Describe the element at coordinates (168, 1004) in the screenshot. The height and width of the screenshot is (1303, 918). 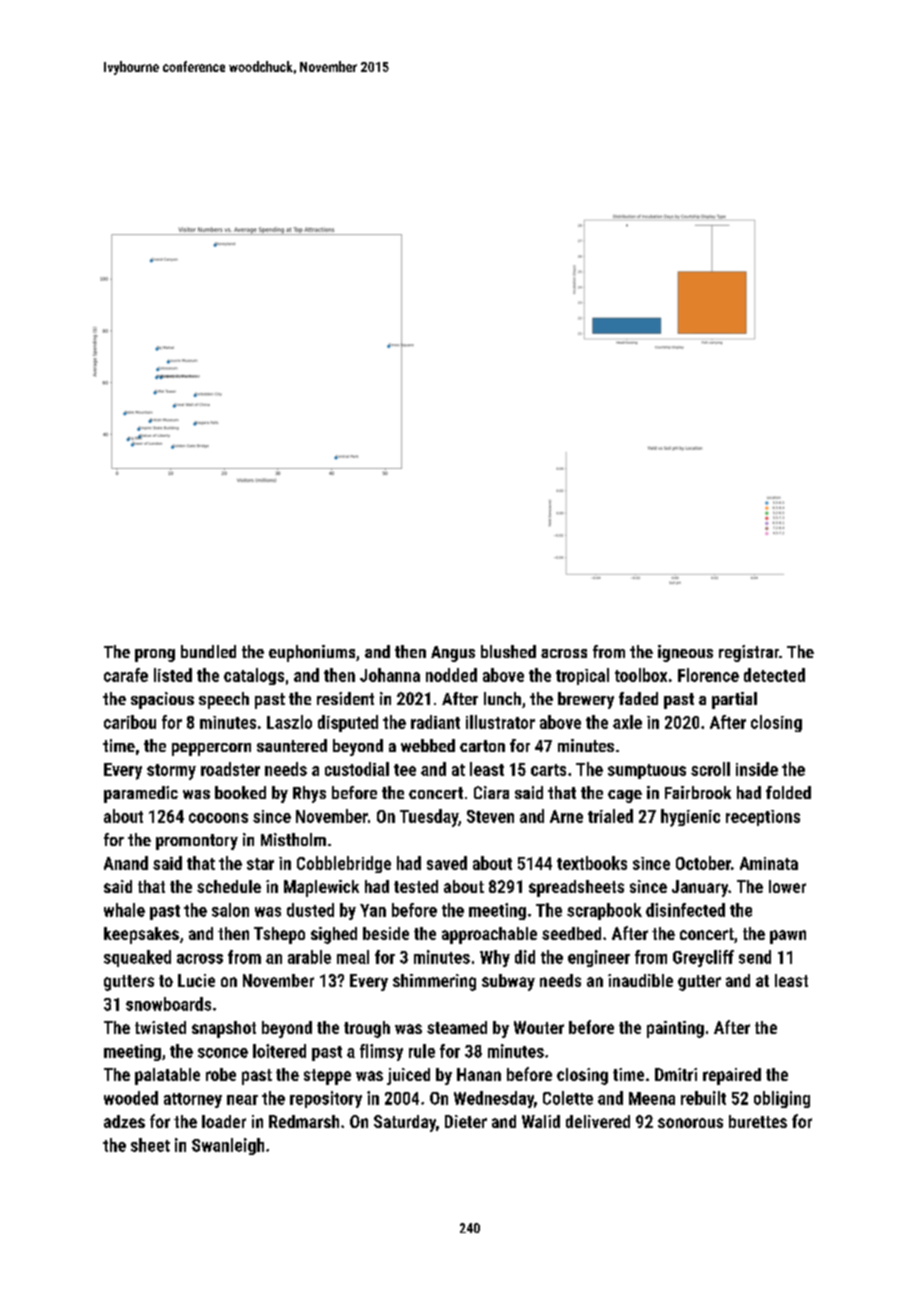
I see `snowboards` at that location.
